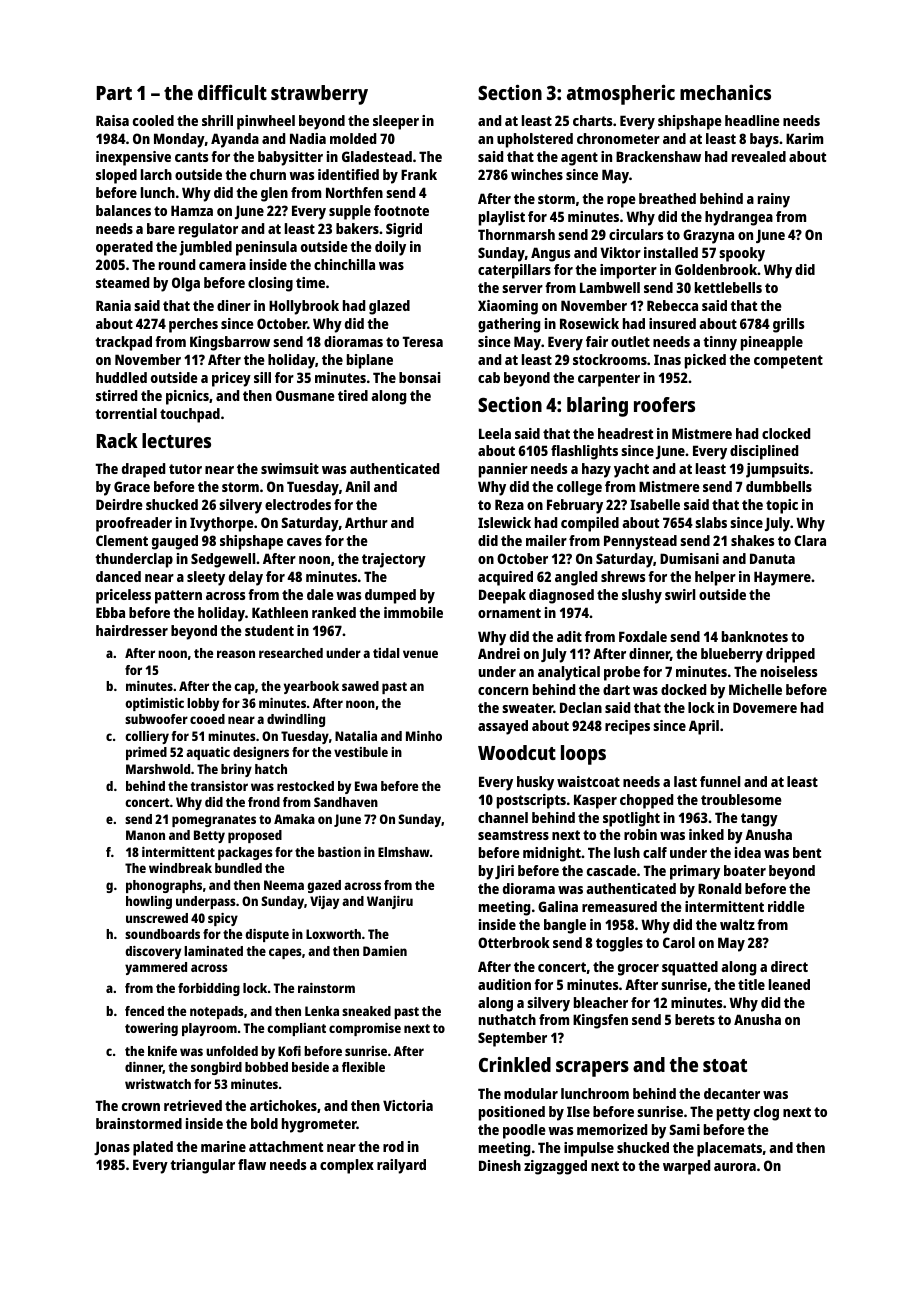  Describe the element at coordinates (725, 92) in the screenshot. I see `mechanics` at that location.
